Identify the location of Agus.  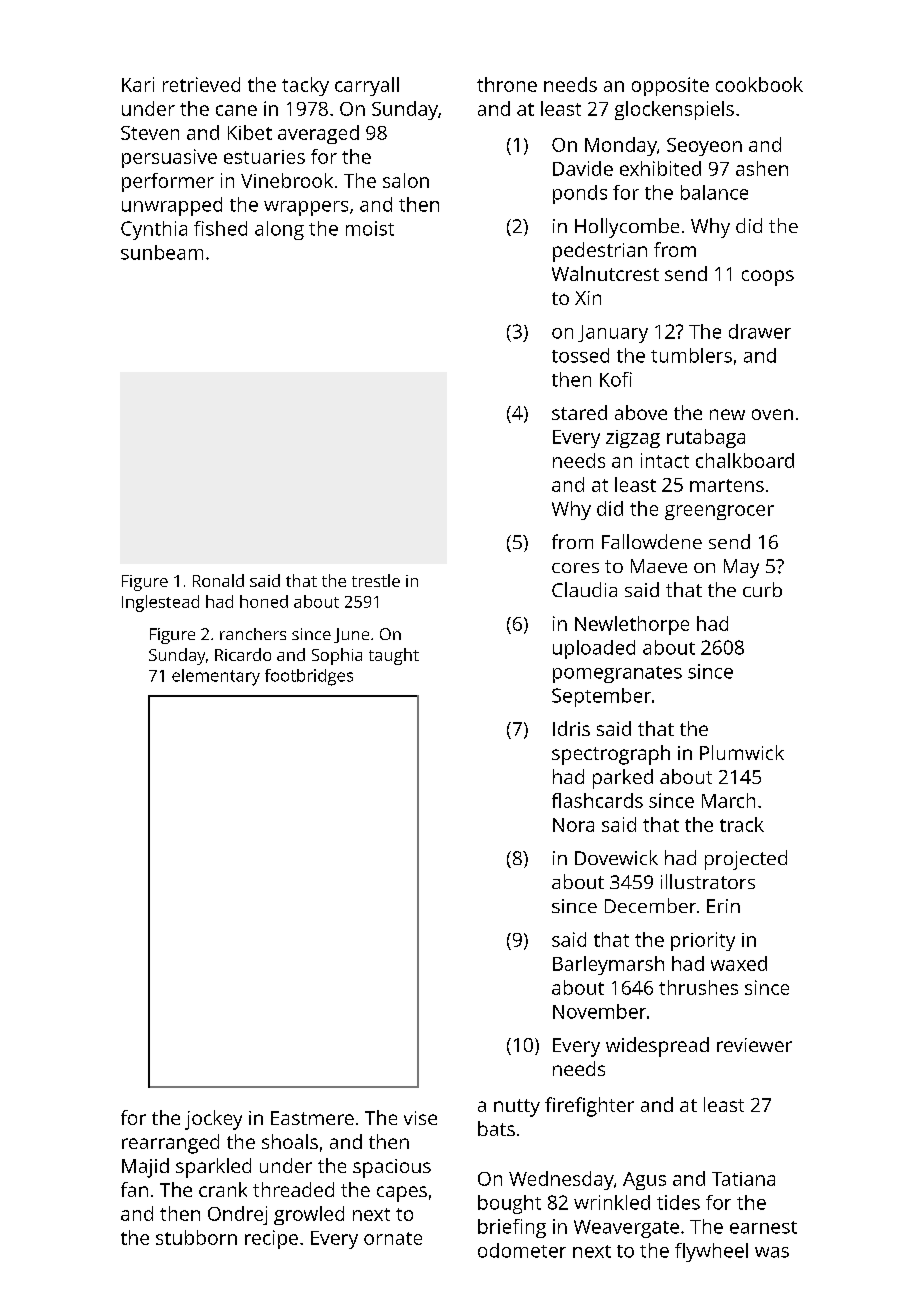
(644, 1181).
